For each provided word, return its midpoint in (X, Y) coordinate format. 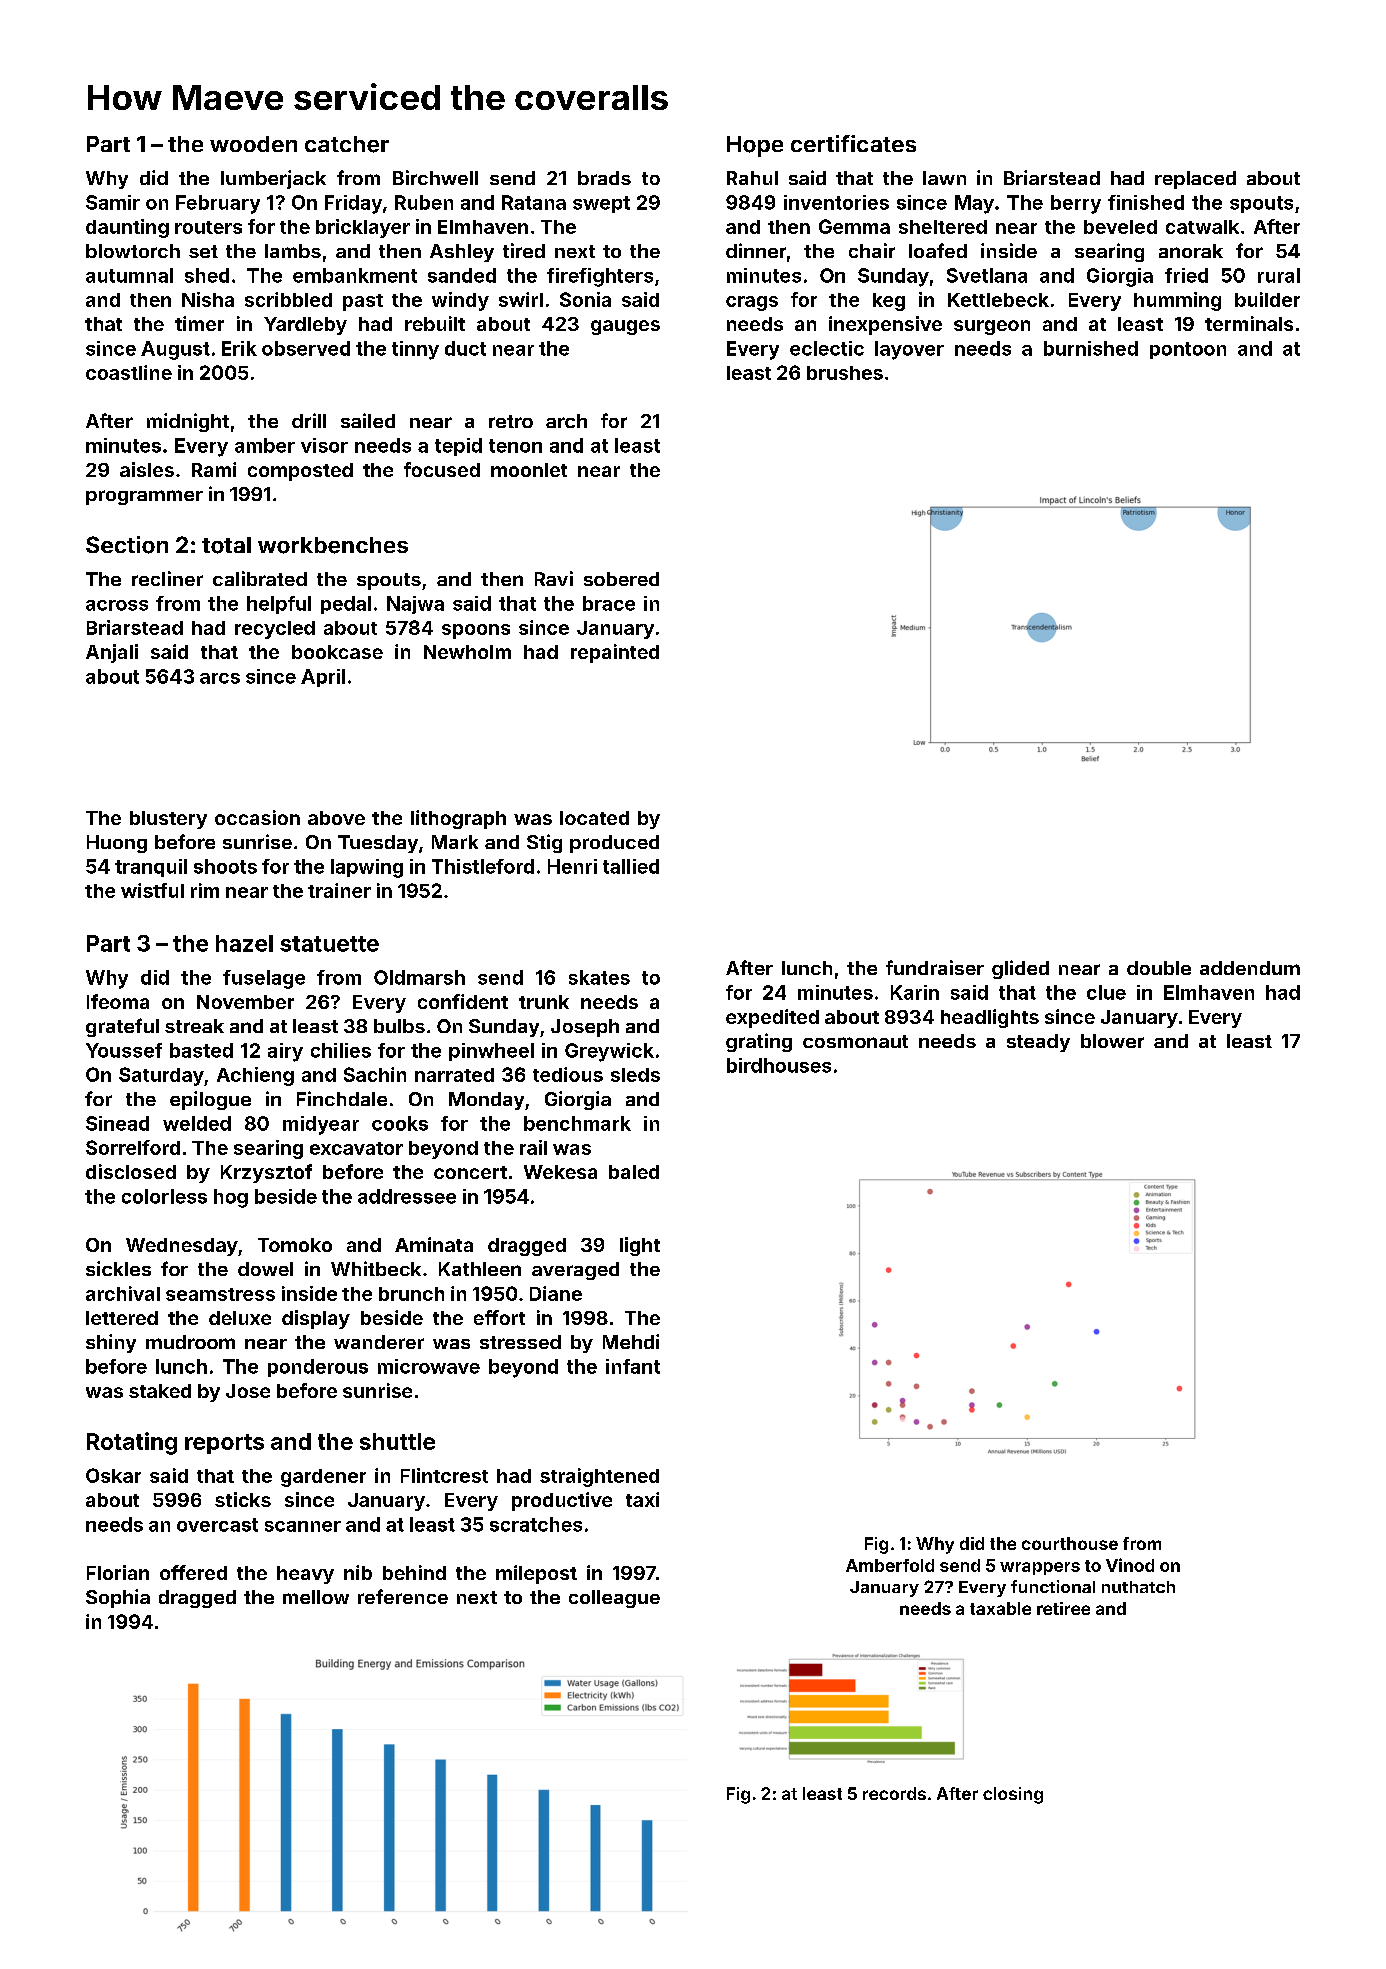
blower (1112, 1041)
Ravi (554, 578)
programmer (144, 497)
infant (633, 1366)
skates (599, 977)
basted (201, 1050)
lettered (122, 1318)
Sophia (118, 1598)
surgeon (992, 327)
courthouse (1070, 1543)
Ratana (534, 202)
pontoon (1188, 350)
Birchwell (435, 177)
